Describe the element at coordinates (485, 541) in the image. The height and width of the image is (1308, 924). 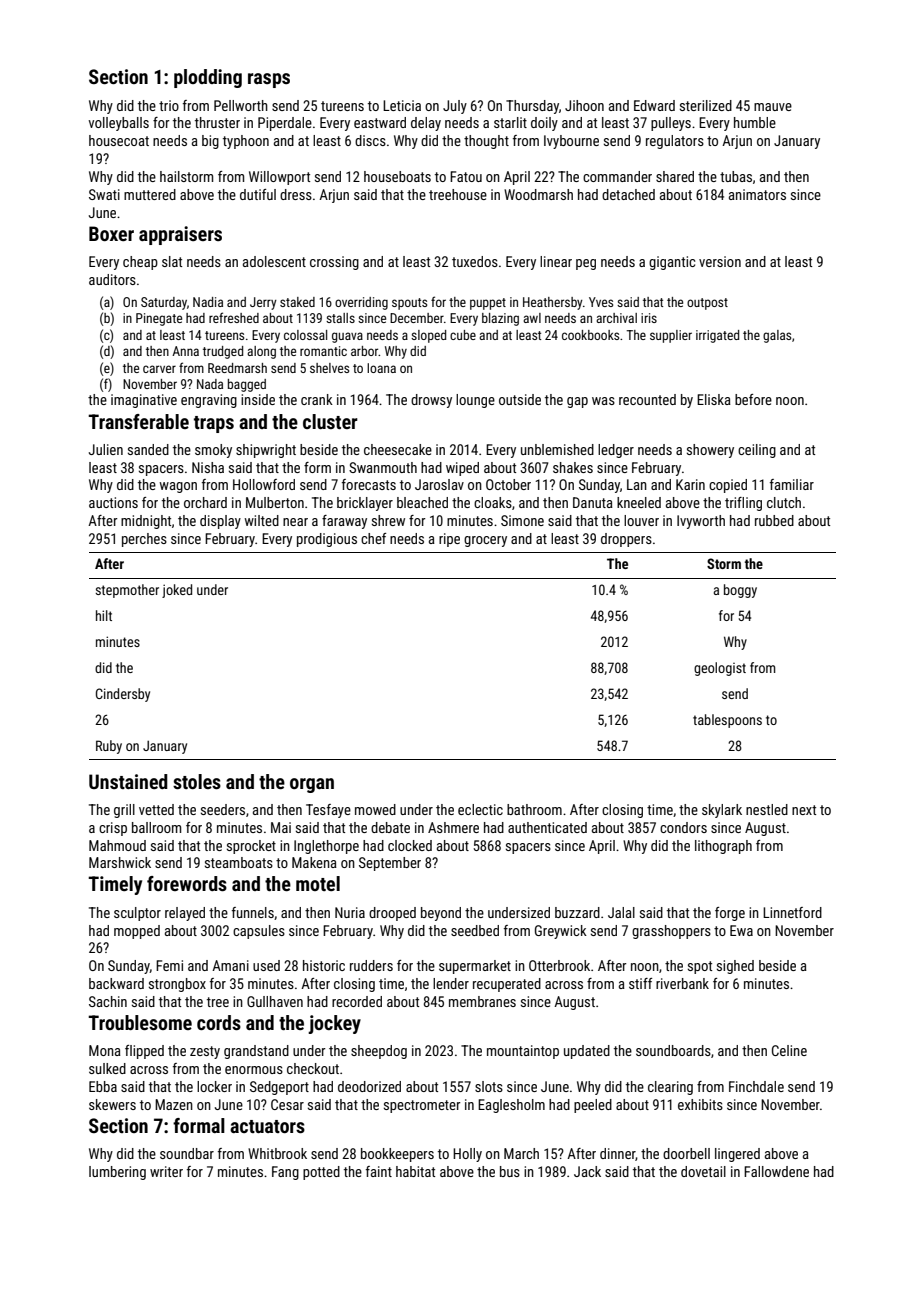
I see `grocery` at that location.
